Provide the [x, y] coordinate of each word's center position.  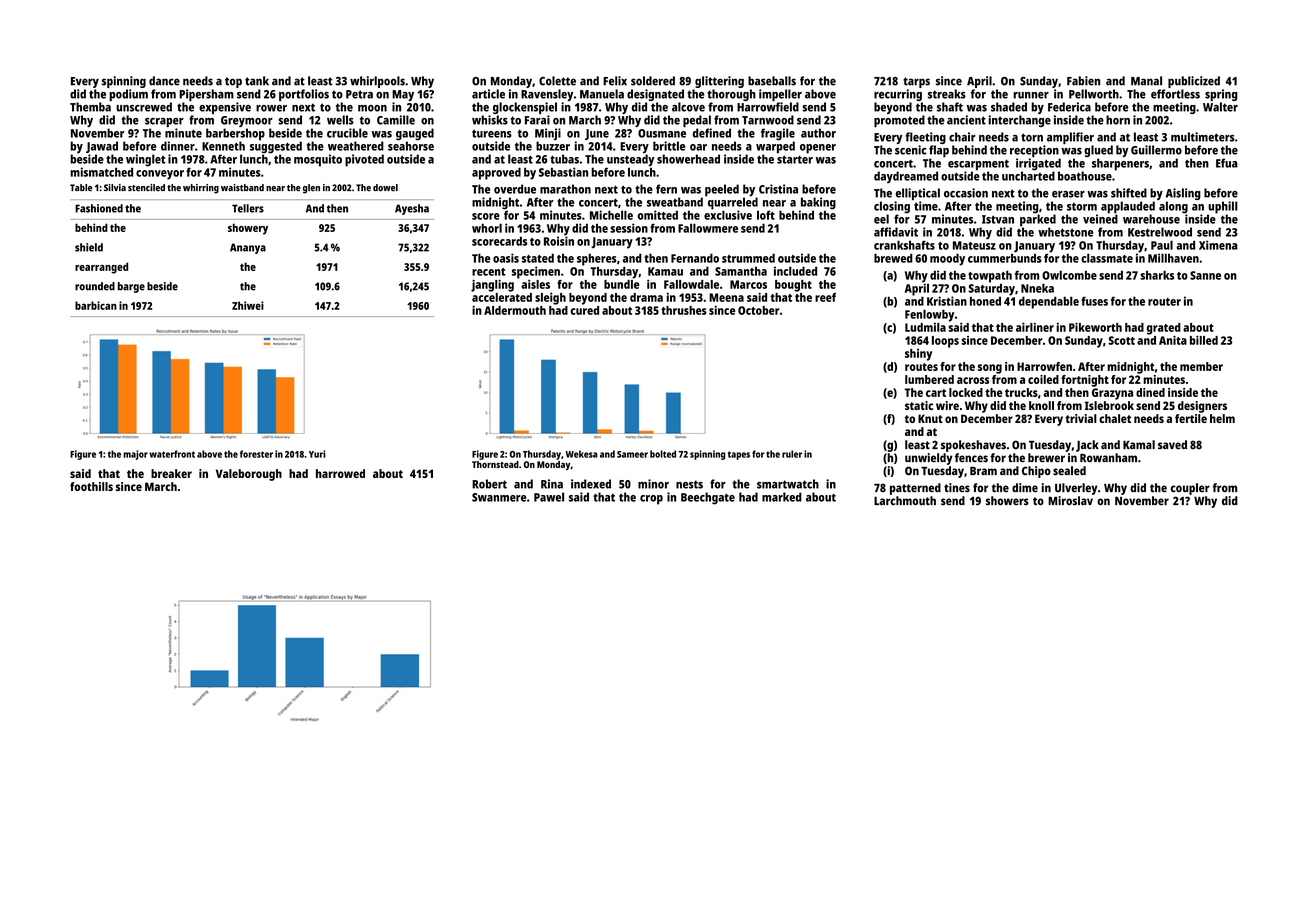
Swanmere [499, 497]
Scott [1121, 340]
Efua [1227, 163]
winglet [146, 160]
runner [1031, 95]
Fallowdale [691, 284]
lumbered [929, 379]
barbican [96, 305]
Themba [90, 107]
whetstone [1065, 232]
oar [698, 147]
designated [655, 95]
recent [489, 272]
